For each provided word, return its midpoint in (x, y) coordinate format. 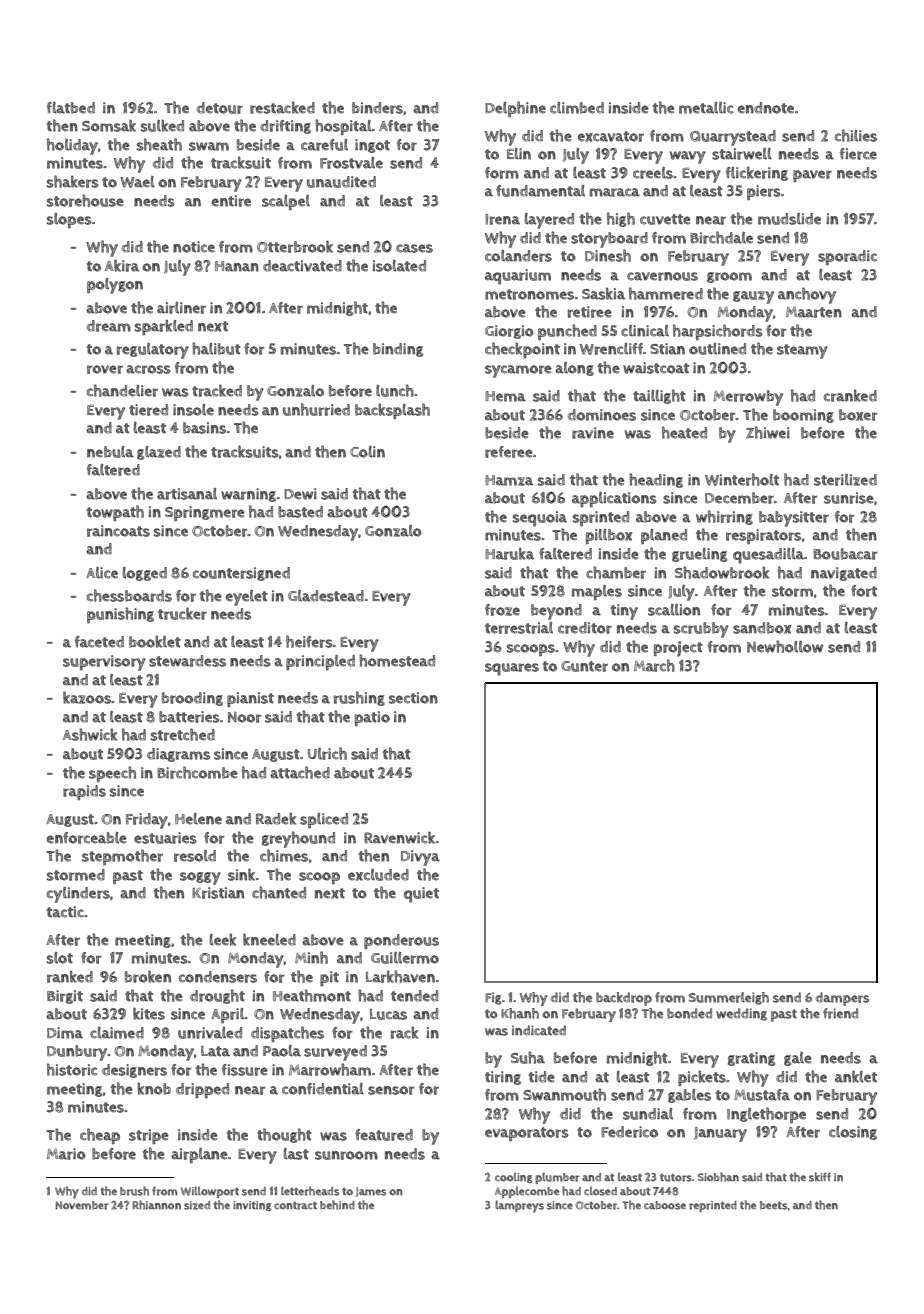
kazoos (87, 697)
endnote (766, 108)
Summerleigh (729, 998)
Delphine (515, 109)
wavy (688, 157)
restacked (282, 107)
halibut (216, 348)
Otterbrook (295, 246)
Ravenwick (399, 837)
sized (197, 1205)
